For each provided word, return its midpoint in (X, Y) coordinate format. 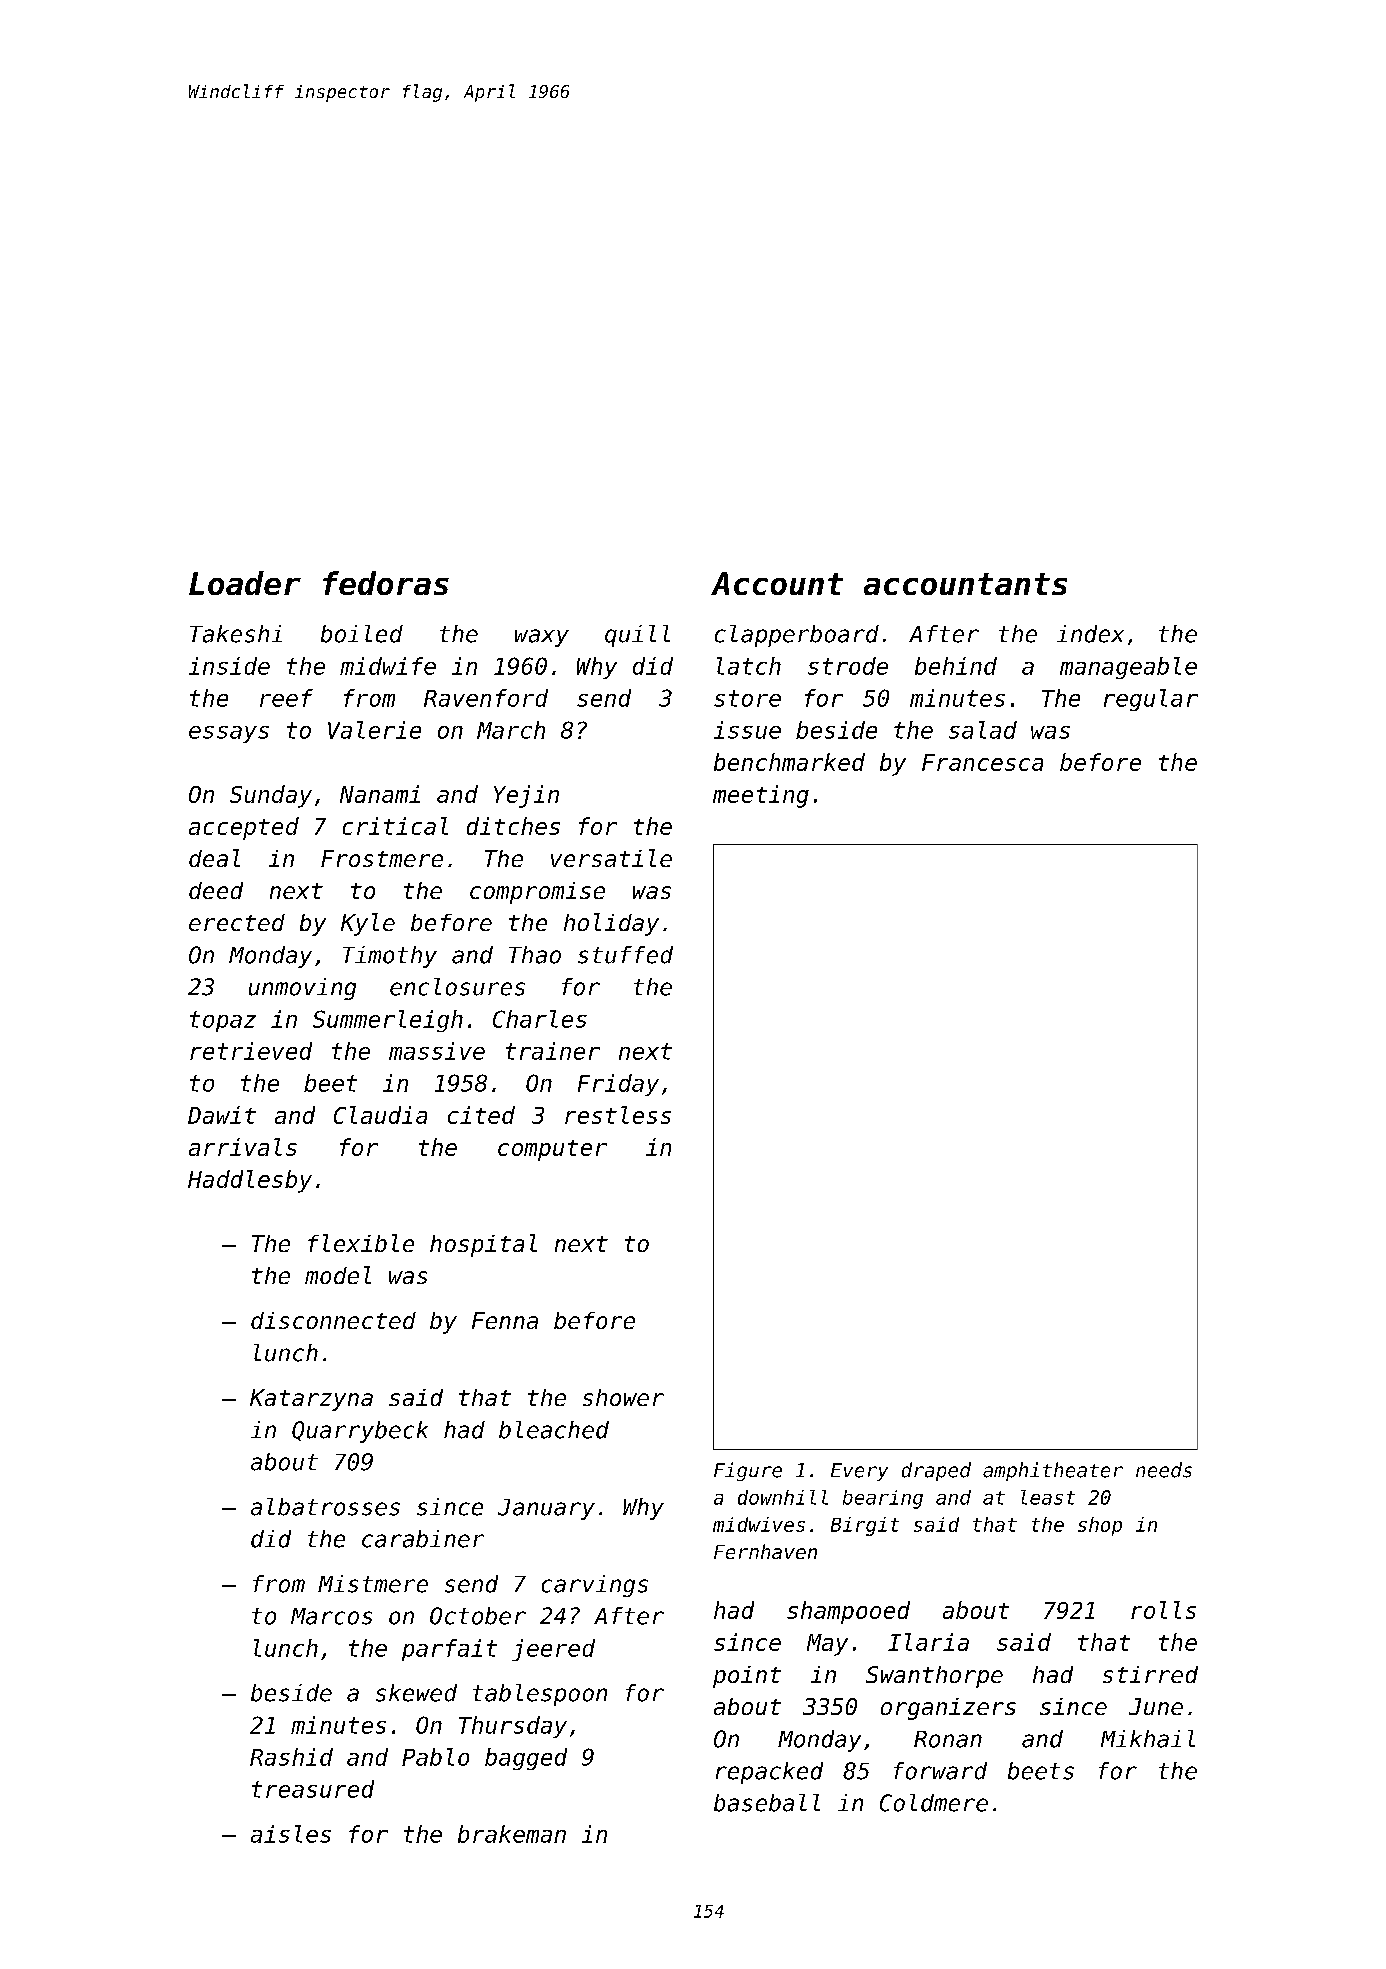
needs (1164, 1470)
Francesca (982, 762)
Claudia (380, 1115)
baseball (767, 1803)
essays (229, 734)
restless (618, 1115)
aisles (291, 1834)
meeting (761, 796)
